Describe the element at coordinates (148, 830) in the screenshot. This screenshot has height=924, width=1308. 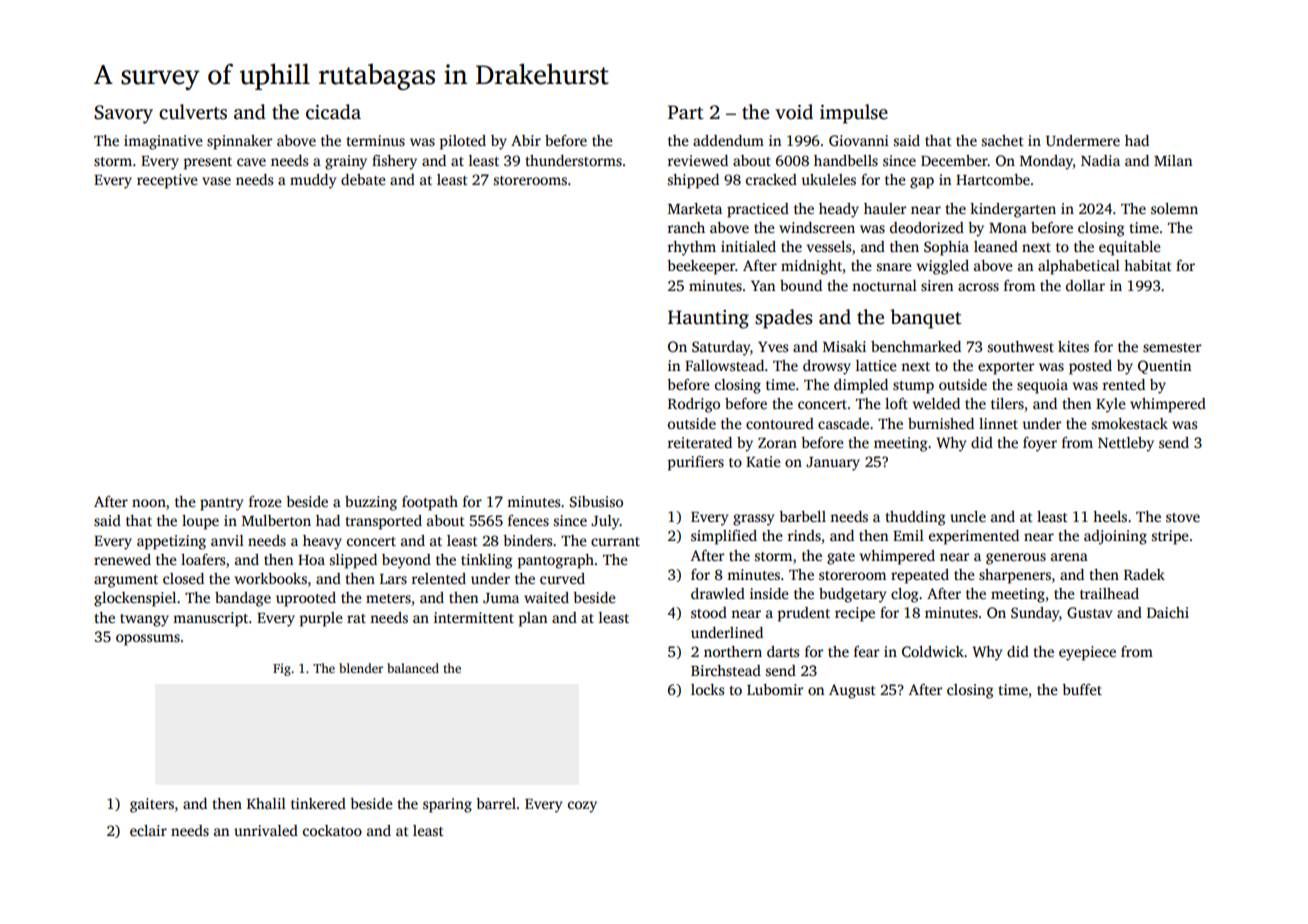
I see `eclair` at that location.
